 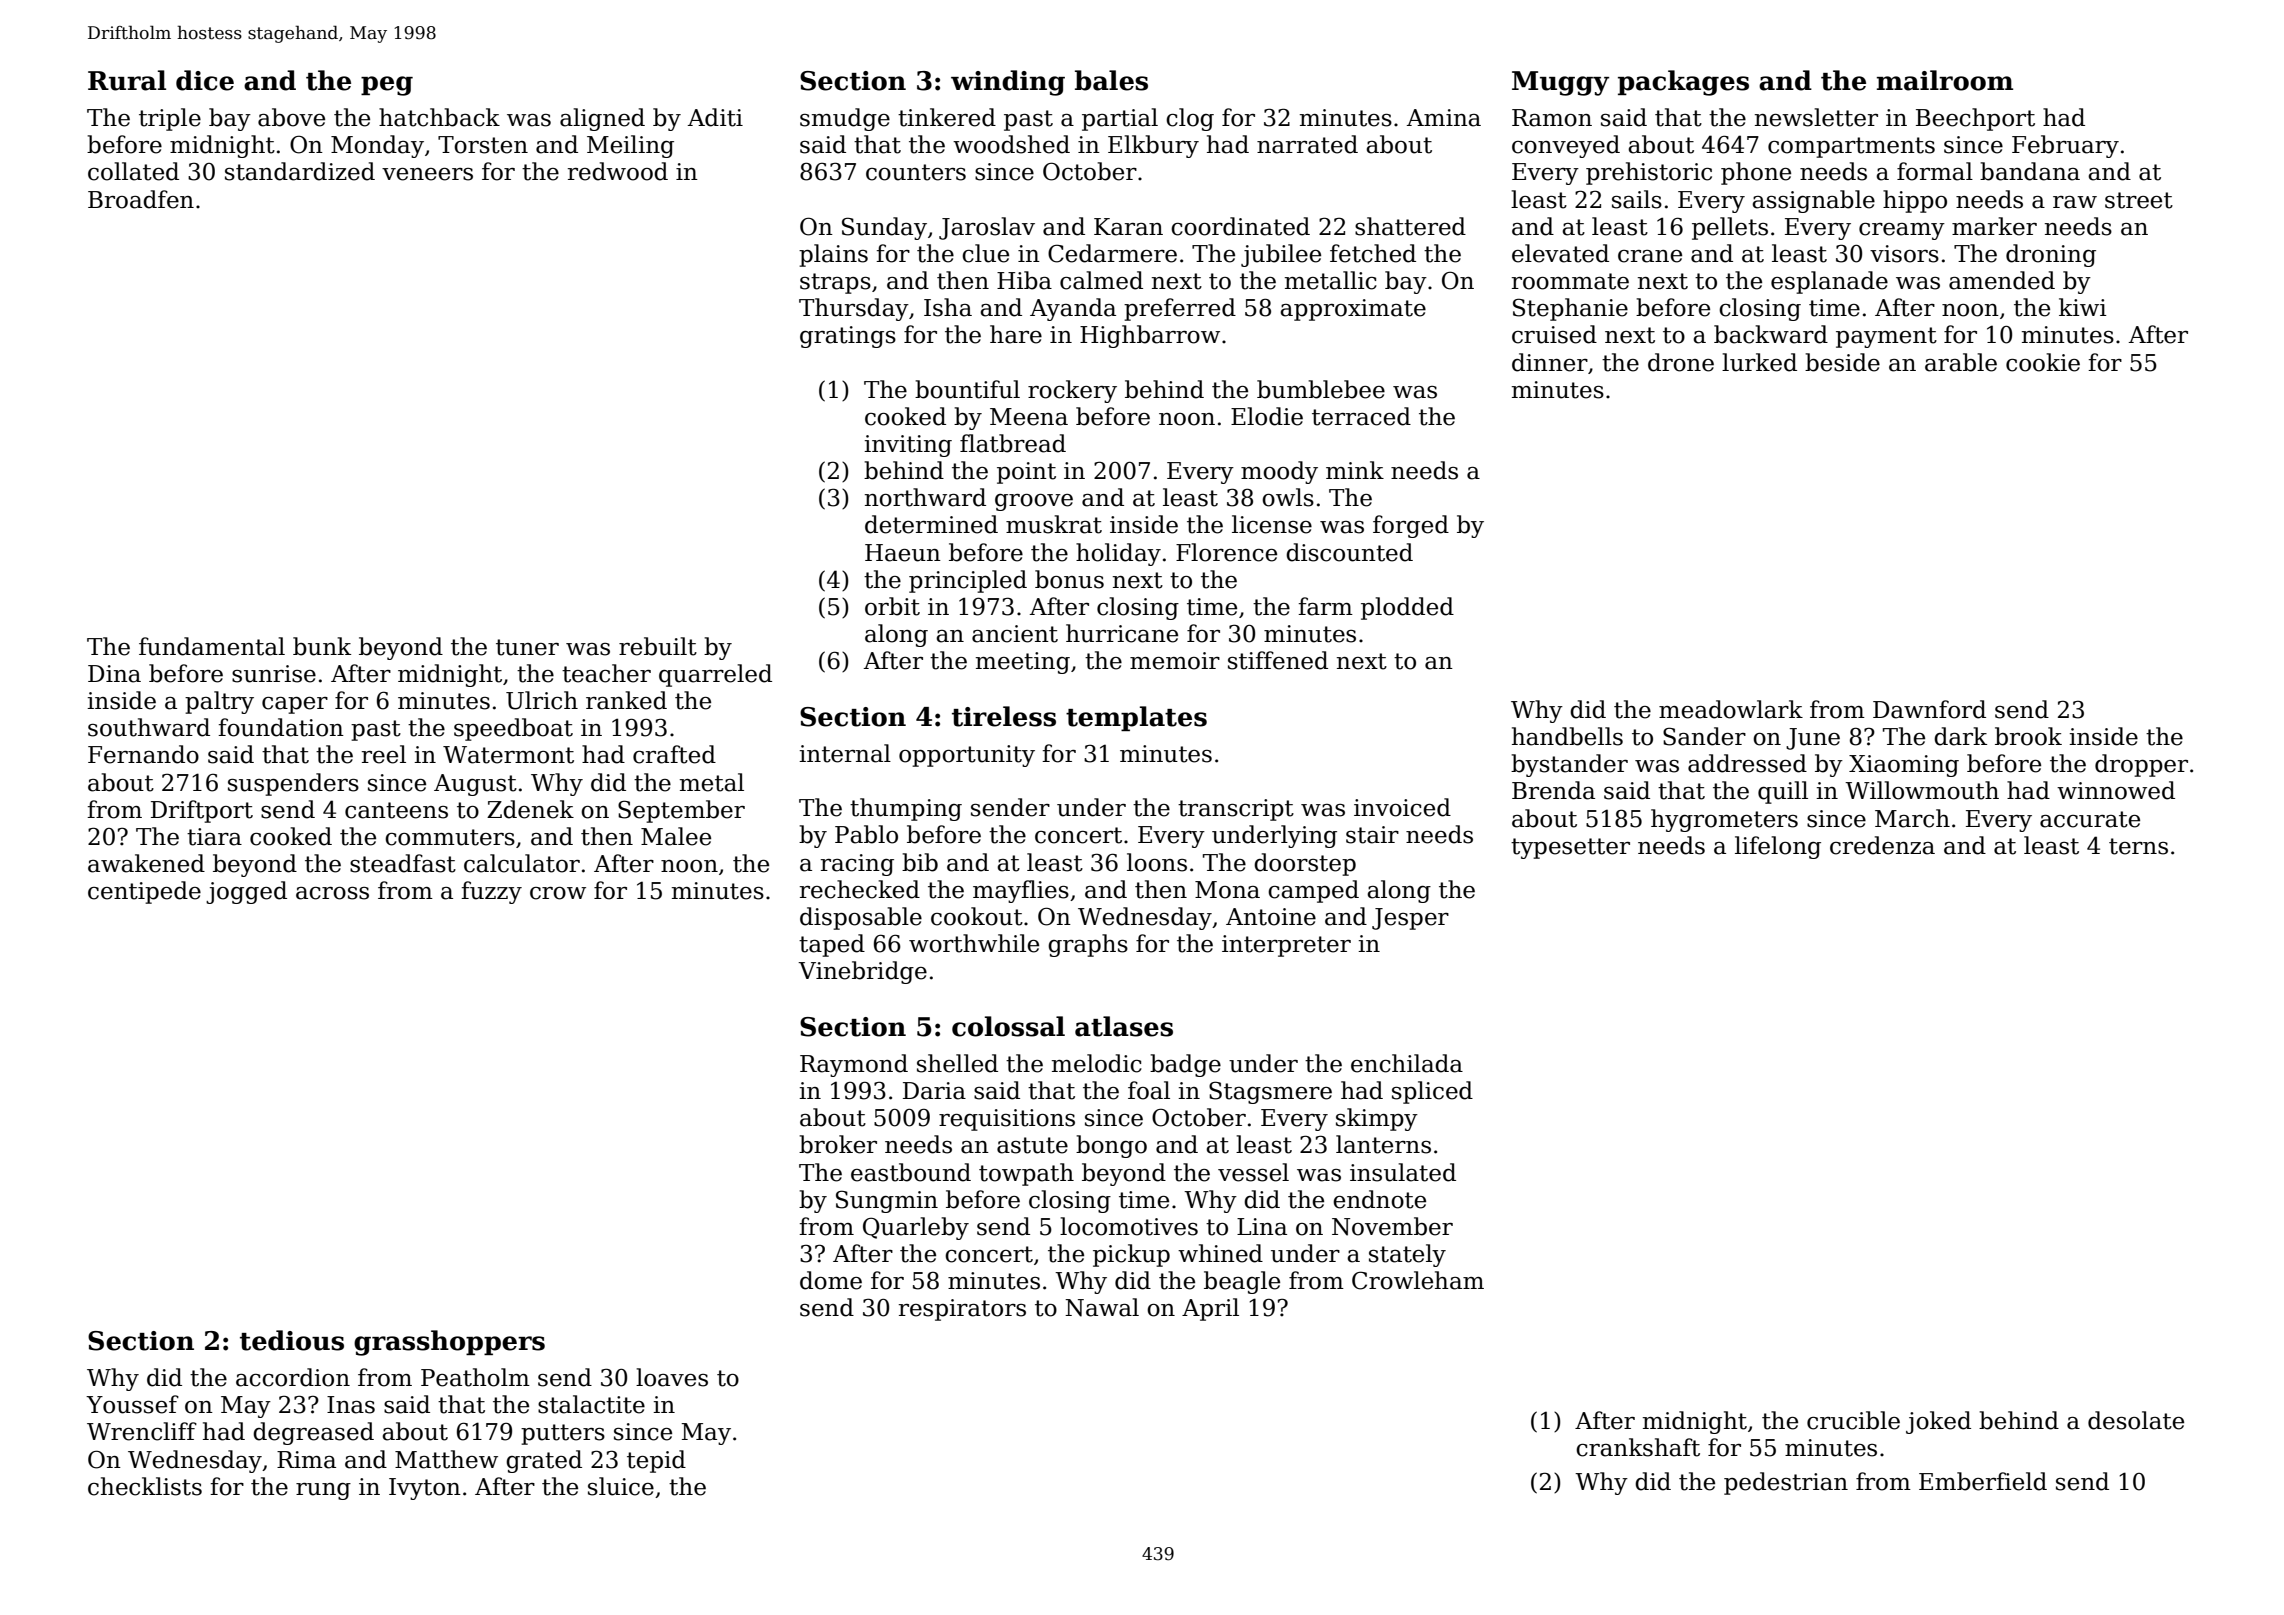 I want to click on bonus, so click(x=1069, y=579).
